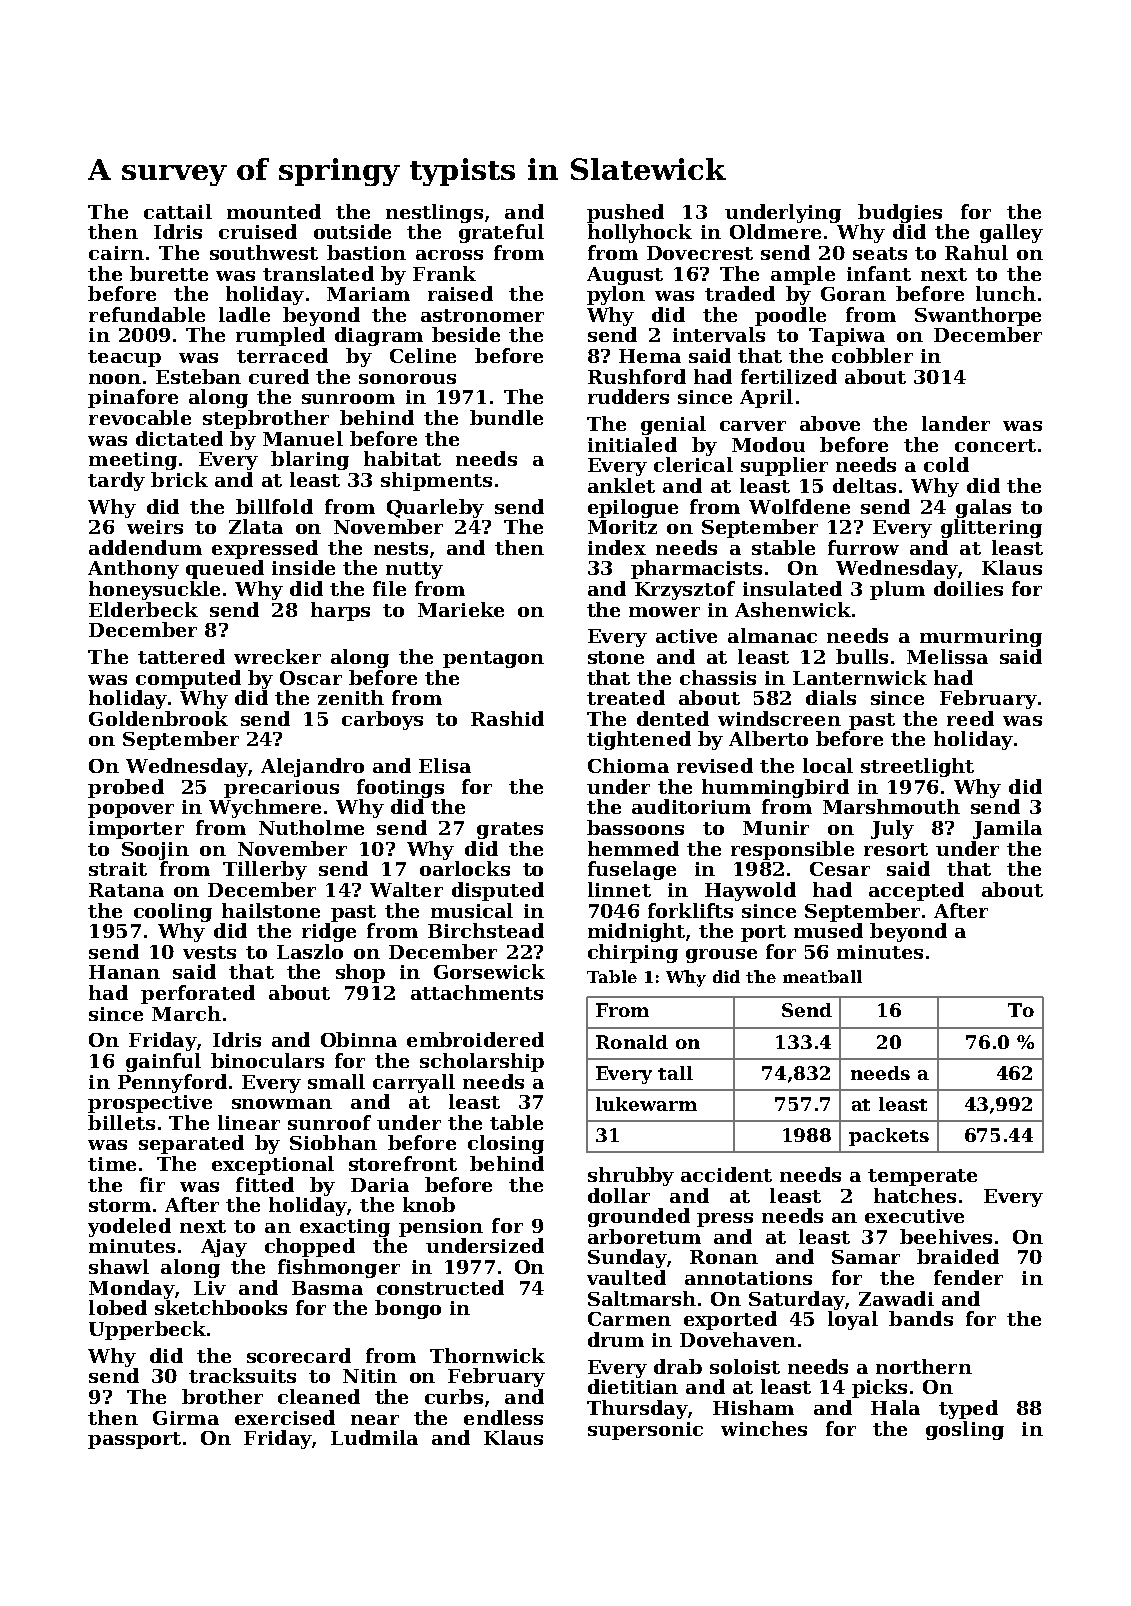  What do you see at coordinates (186, 1418) in the screenshot?
I see `Girma` at bounding box center [186, 1418].
